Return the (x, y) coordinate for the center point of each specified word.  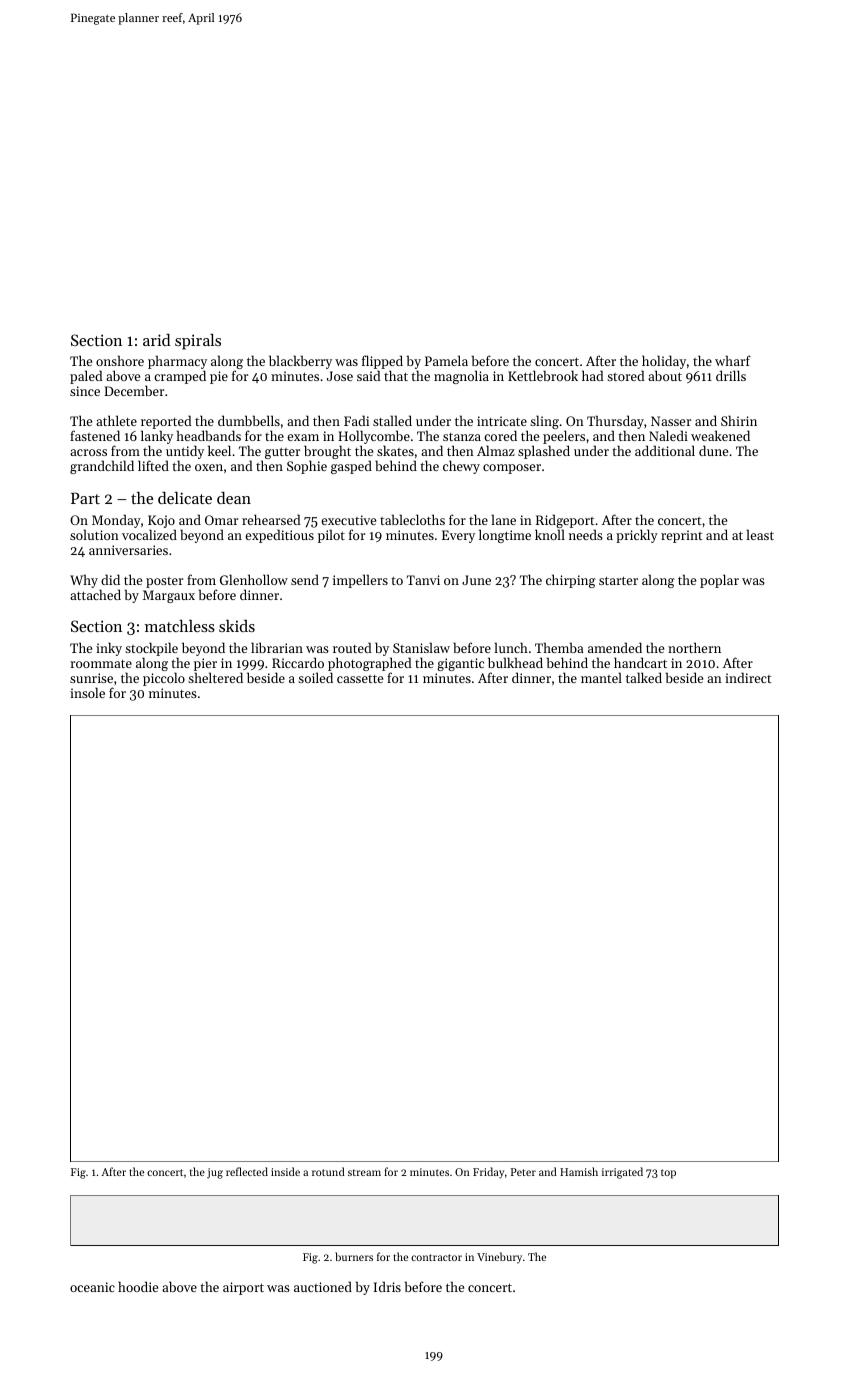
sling (544, 422)
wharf (733, 360)
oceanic (92, 1287)
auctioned (323, 1286)
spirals (198, 342)
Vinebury (499, 1258)
